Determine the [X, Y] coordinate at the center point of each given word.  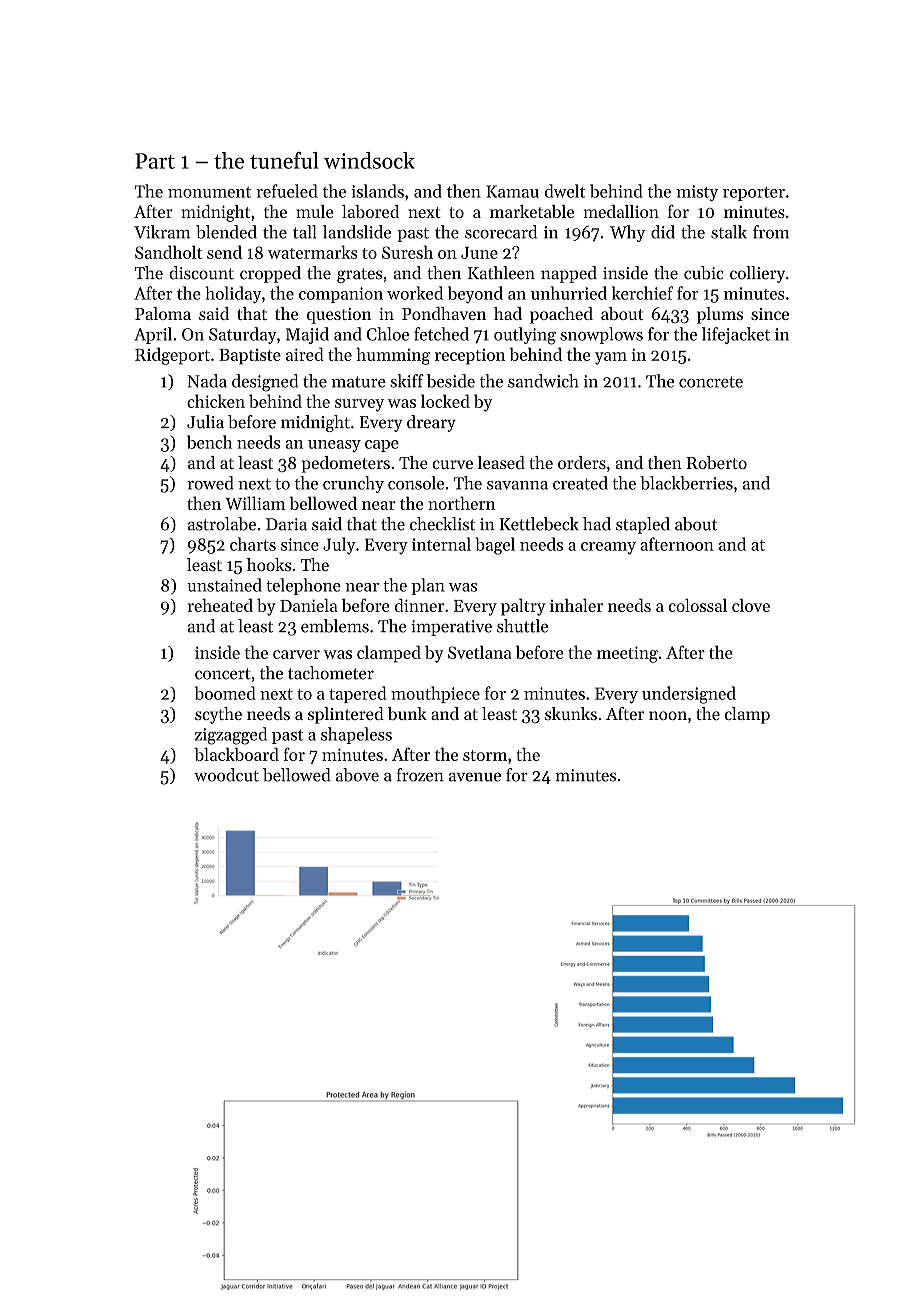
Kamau [512, 191]
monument [209, 192]
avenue [475, 777]
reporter [754, 194]
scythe [218, 715]
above [357, 775]
